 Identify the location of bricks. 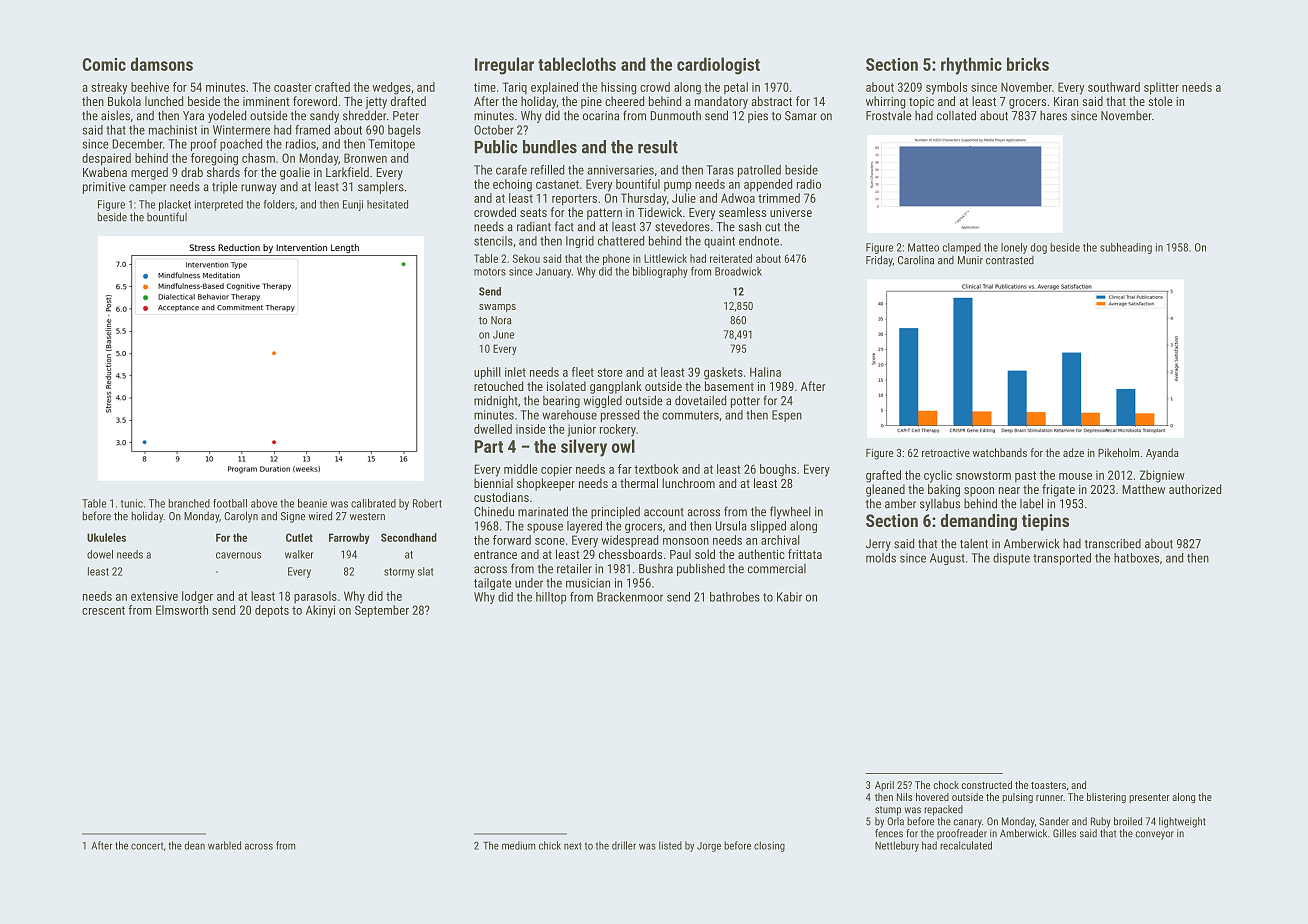
(1028, 64).
